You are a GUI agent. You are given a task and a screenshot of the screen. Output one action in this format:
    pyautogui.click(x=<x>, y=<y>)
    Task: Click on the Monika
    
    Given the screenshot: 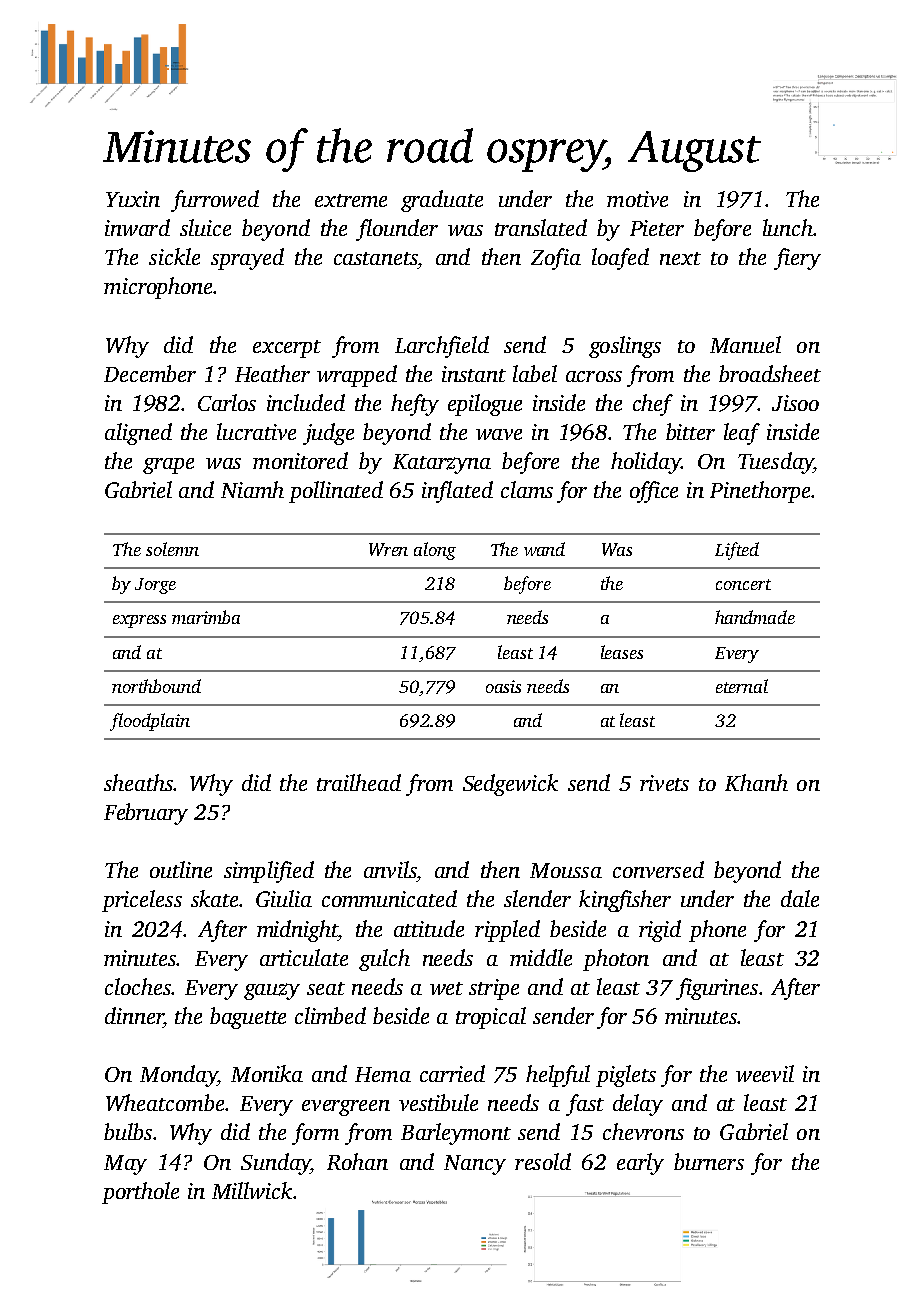 What is the action you would take?
    pyautogui.click(x=267, y=1073)
